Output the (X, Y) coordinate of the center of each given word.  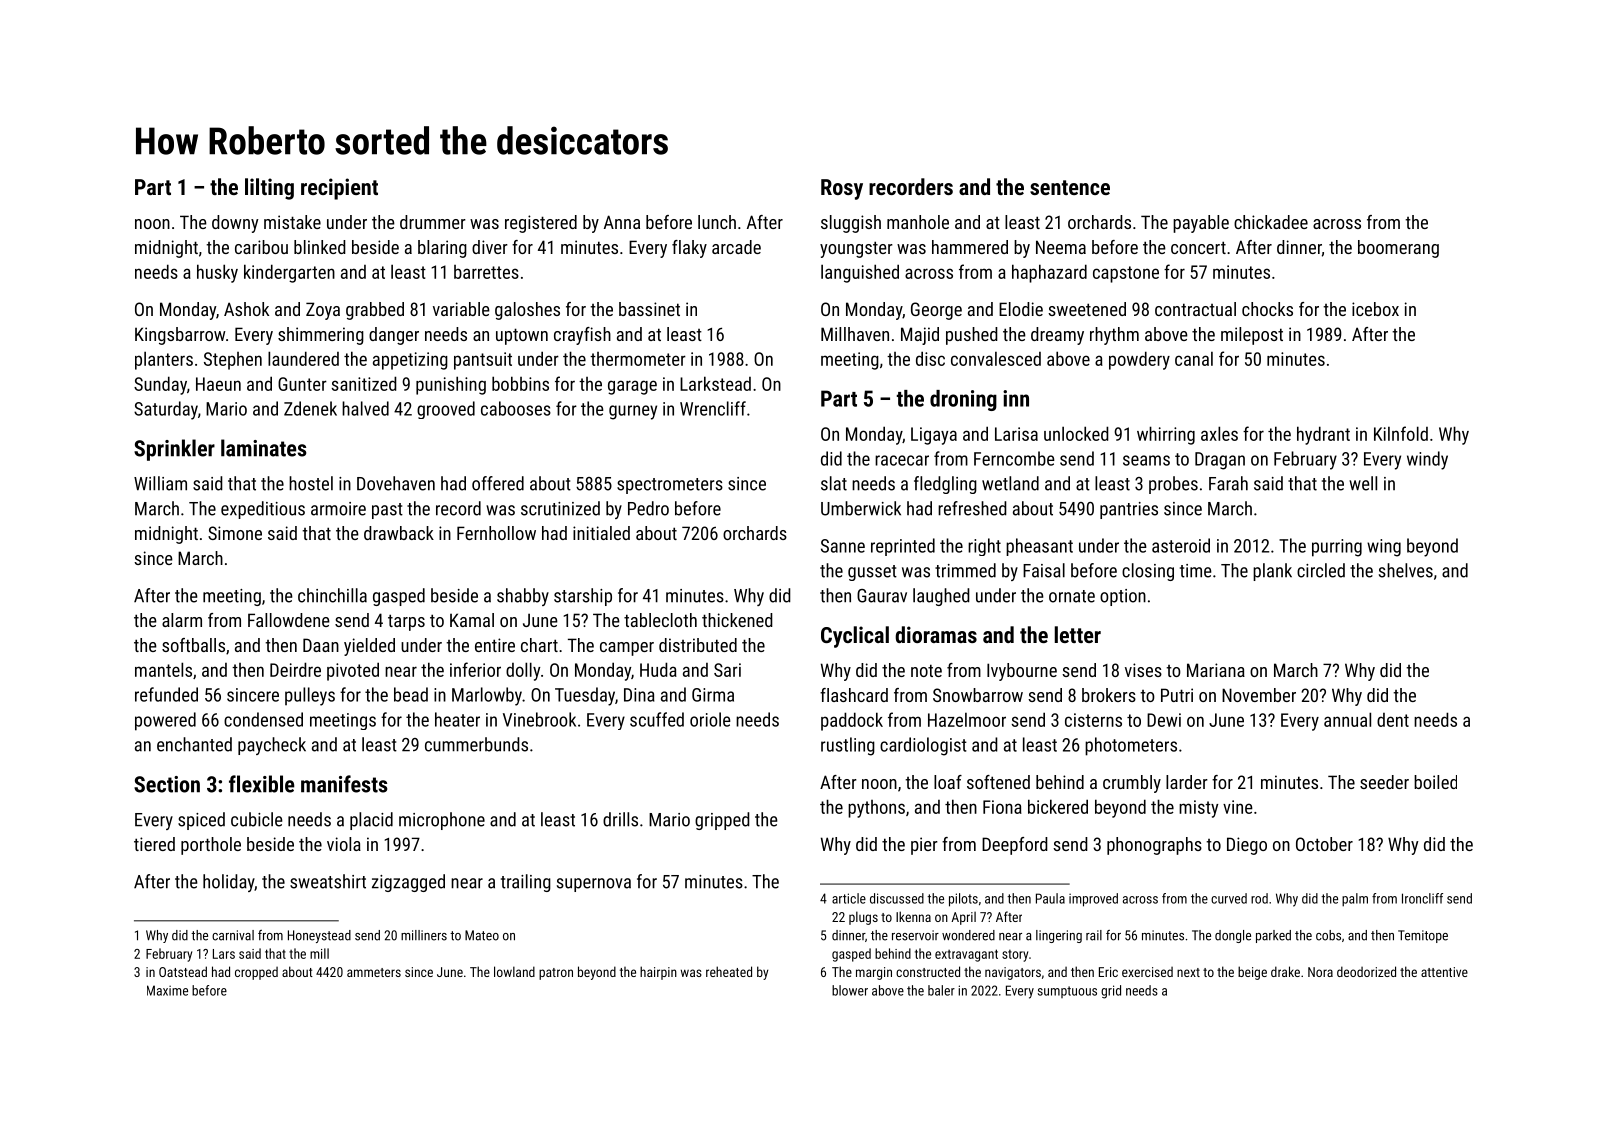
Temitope (1423, 936)
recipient (339, 189)
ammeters (374, 972)
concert (1198, 247)
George (936, 311)
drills (620, 819)
